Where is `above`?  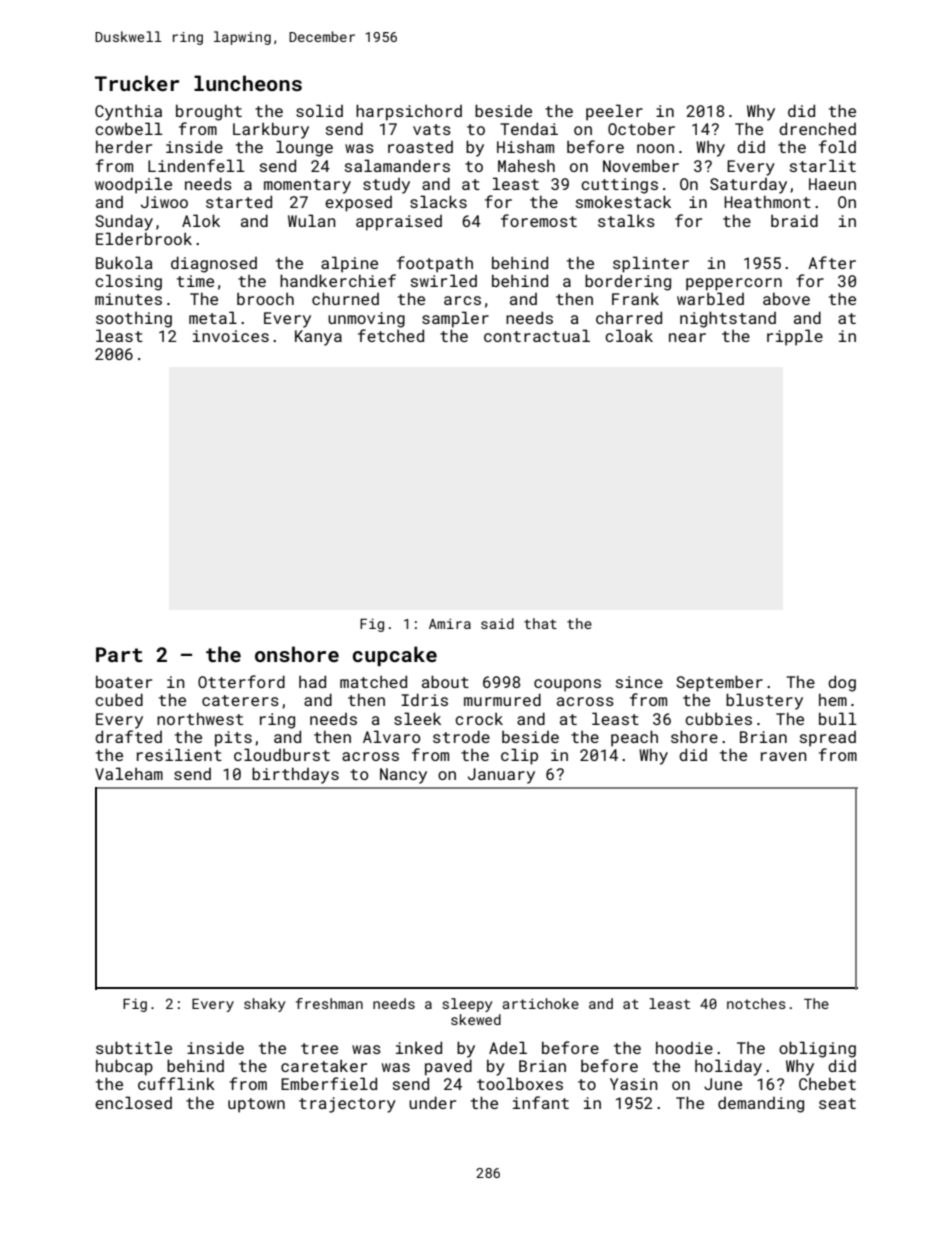
above is located at coordinates (786, 299).
